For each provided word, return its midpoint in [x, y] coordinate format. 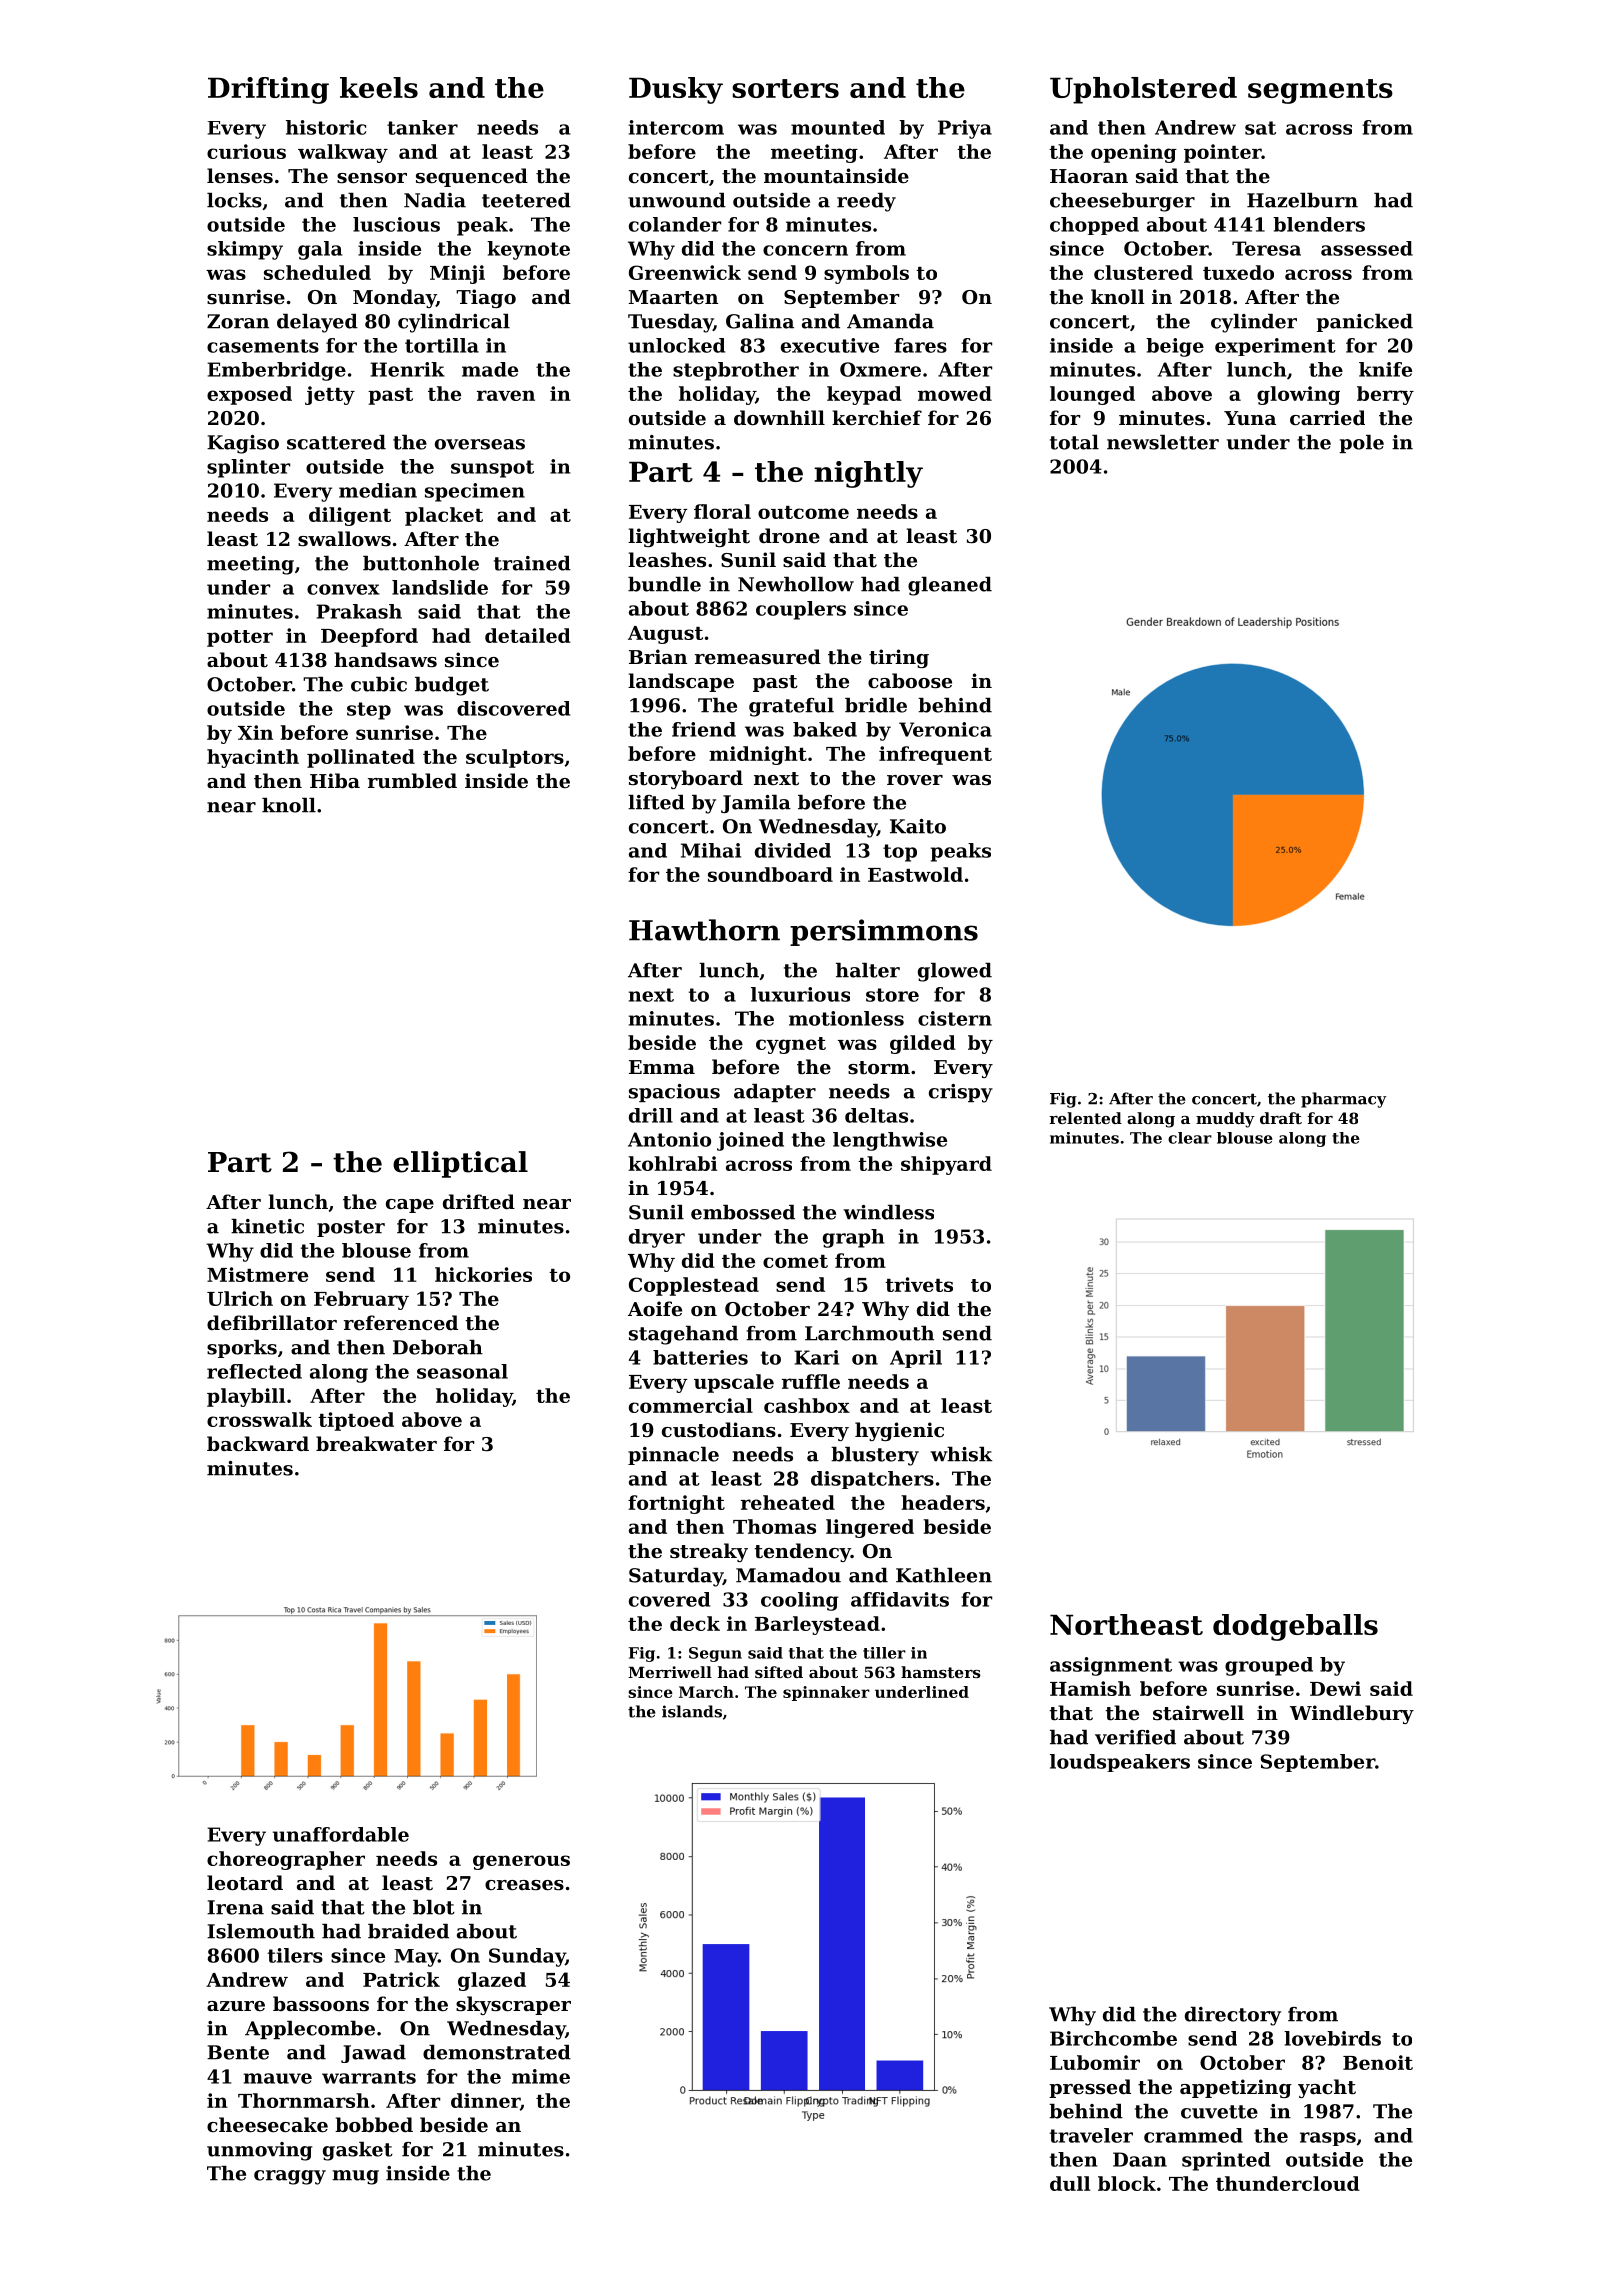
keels [379, 87]
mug [355, 2177]
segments [1320, 91]
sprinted [1226, 2161]
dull [1070, 2183]
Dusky [676, 90]
